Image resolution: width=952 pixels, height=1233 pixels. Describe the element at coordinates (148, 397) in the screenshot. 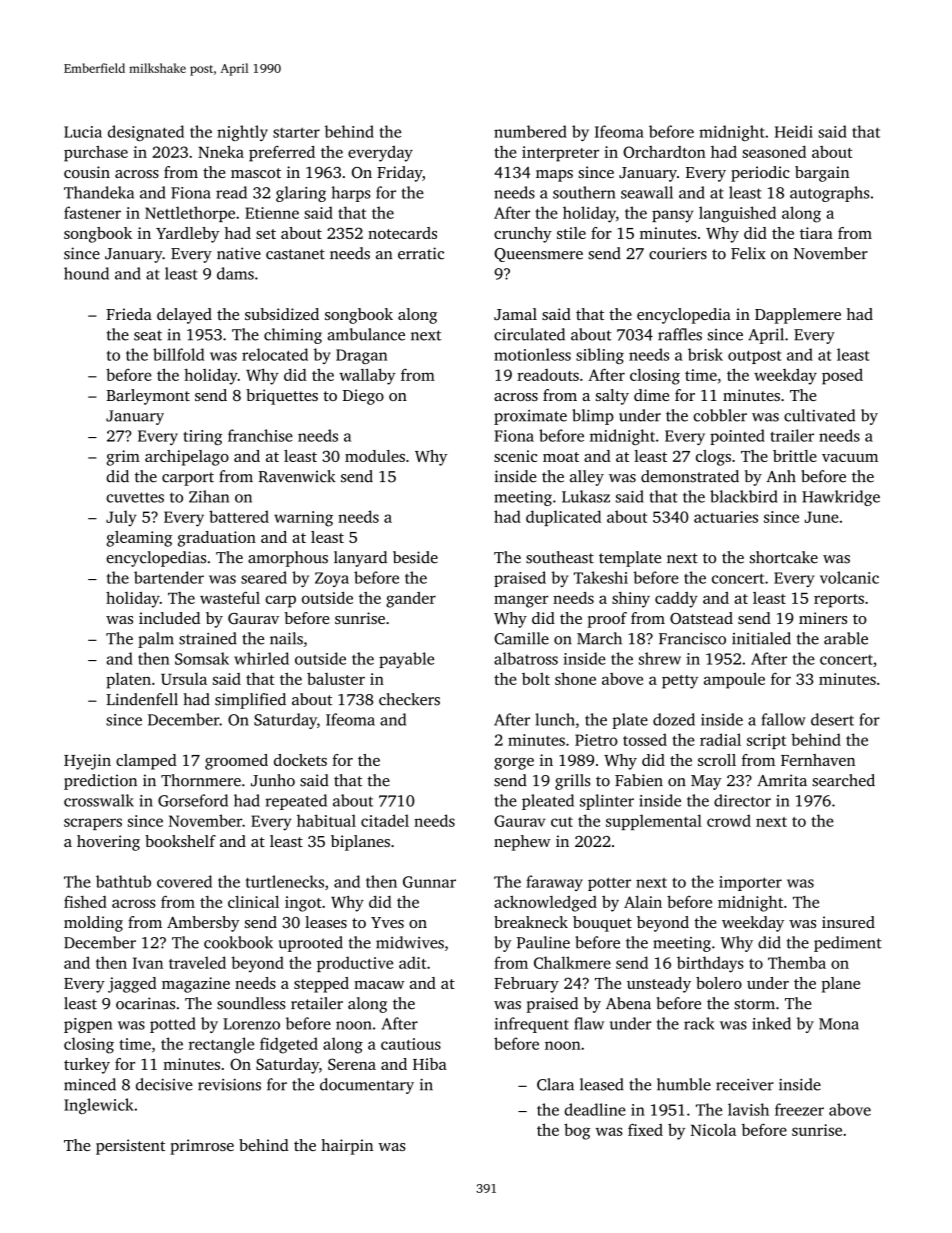

I see `Barleymont` at that location.
